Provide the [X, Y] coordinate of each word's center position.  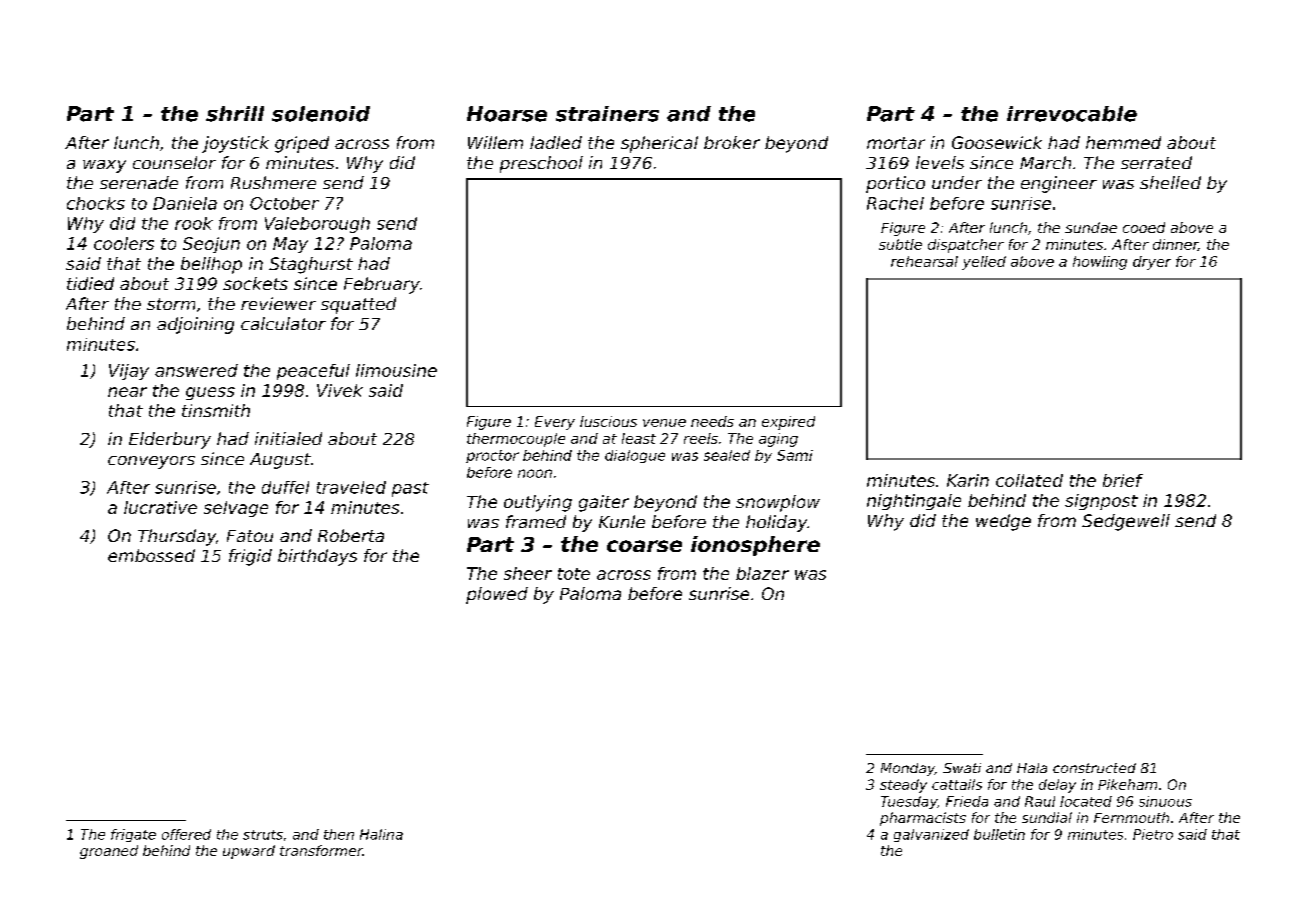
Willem [495, 142]
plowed [497, 595]
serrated [1156, 162]
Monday [908, 769]
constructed [1094, 768]
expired [788, 423]
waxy [104, 166]
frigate [133, 835]
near [127, 392]
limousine [396, 370]
